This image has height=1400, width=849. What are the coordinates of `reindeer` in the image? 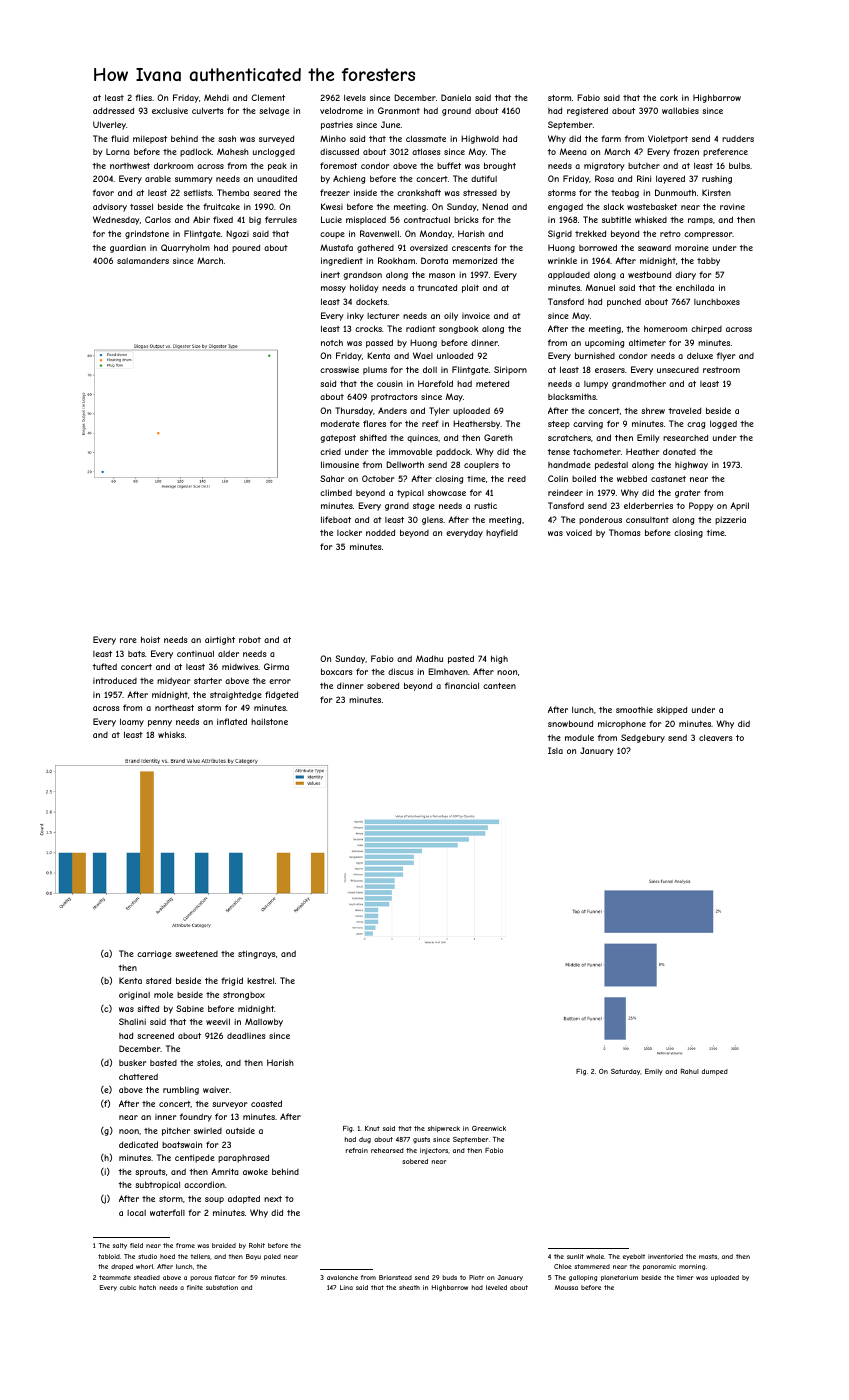 It's located at (565, 492).
